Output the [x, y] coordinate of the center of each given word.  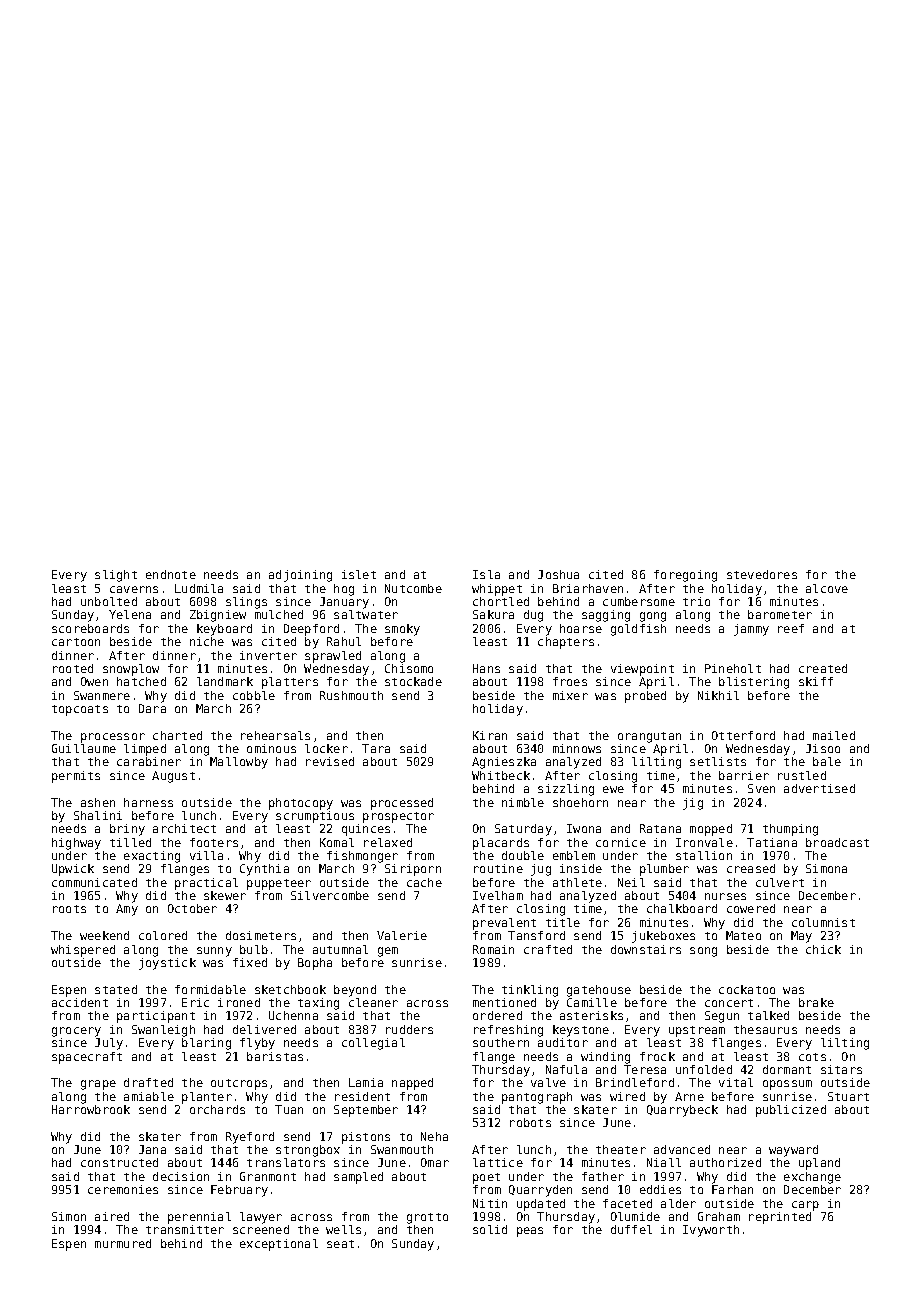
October [192, 908]
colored [163, 935]
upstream [697, 1031]
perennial [199, 1218]
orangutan [649, 737]
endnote [171, 574]
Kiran [490, 735]
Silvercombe [330, 895]
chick [823, 949]
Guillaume [84, 748]
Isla [486, 574]
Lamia [366, 1082]
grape [98, 1085]
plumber [664, 870]
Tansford [536, 935]
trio [696, 601]
